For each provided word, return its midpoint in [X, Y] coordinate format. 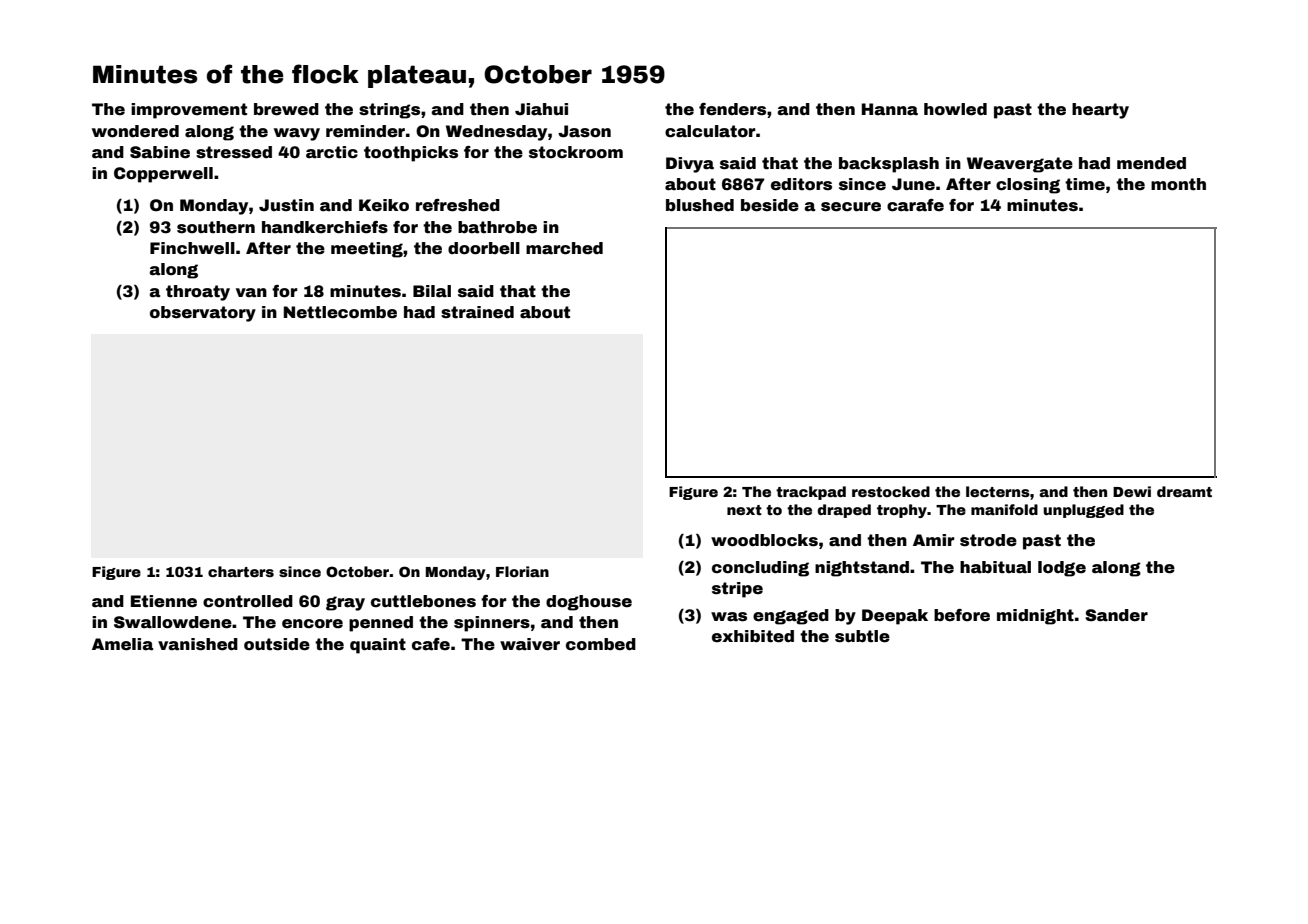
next [744, 510]
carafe [915, 205]
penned [381, 624]
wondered [135, 131]
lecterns [998, 491]
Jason [584, 131]
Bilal [432, 291]
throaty [198, 293]
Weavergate [1020, 165]
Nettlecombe [340, 312]
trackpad [811, 493]
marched [564, 248]
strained [477, 312]
